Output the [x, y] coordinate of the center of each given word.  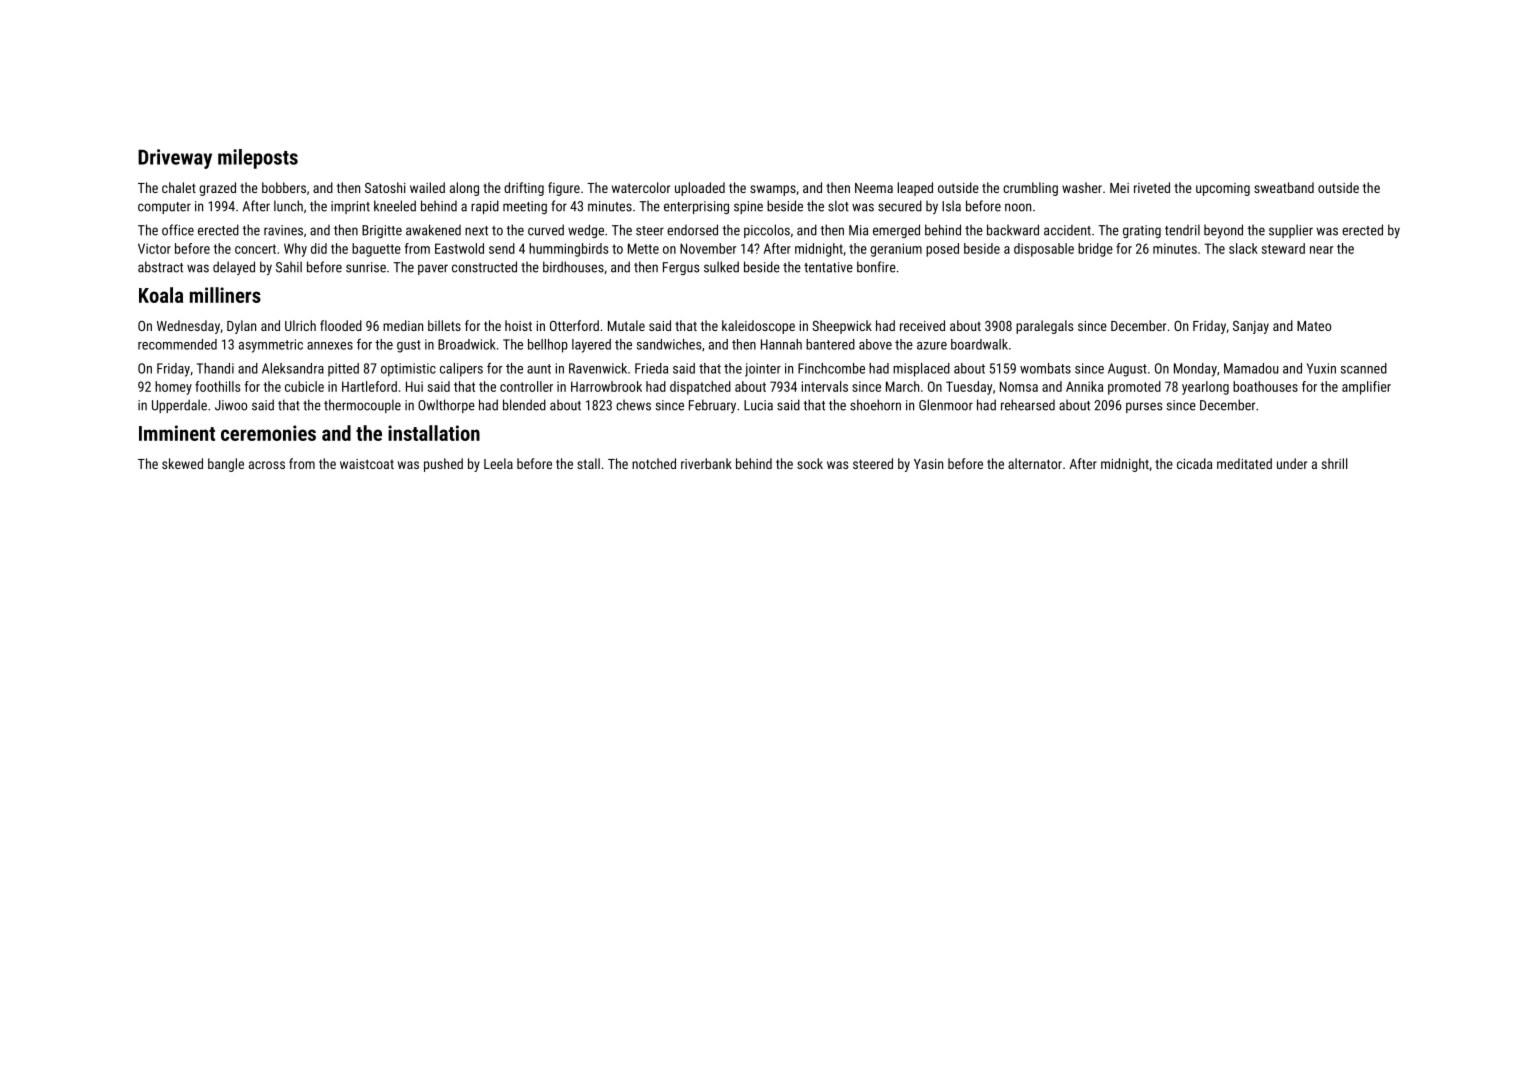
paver [433, 269]
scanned [1364, 368]
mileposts [258, 159]
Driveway [175, 159]
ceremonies [268, 433]
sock [810, 463]
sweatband [1284, 187]
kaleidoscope [758, 327]
